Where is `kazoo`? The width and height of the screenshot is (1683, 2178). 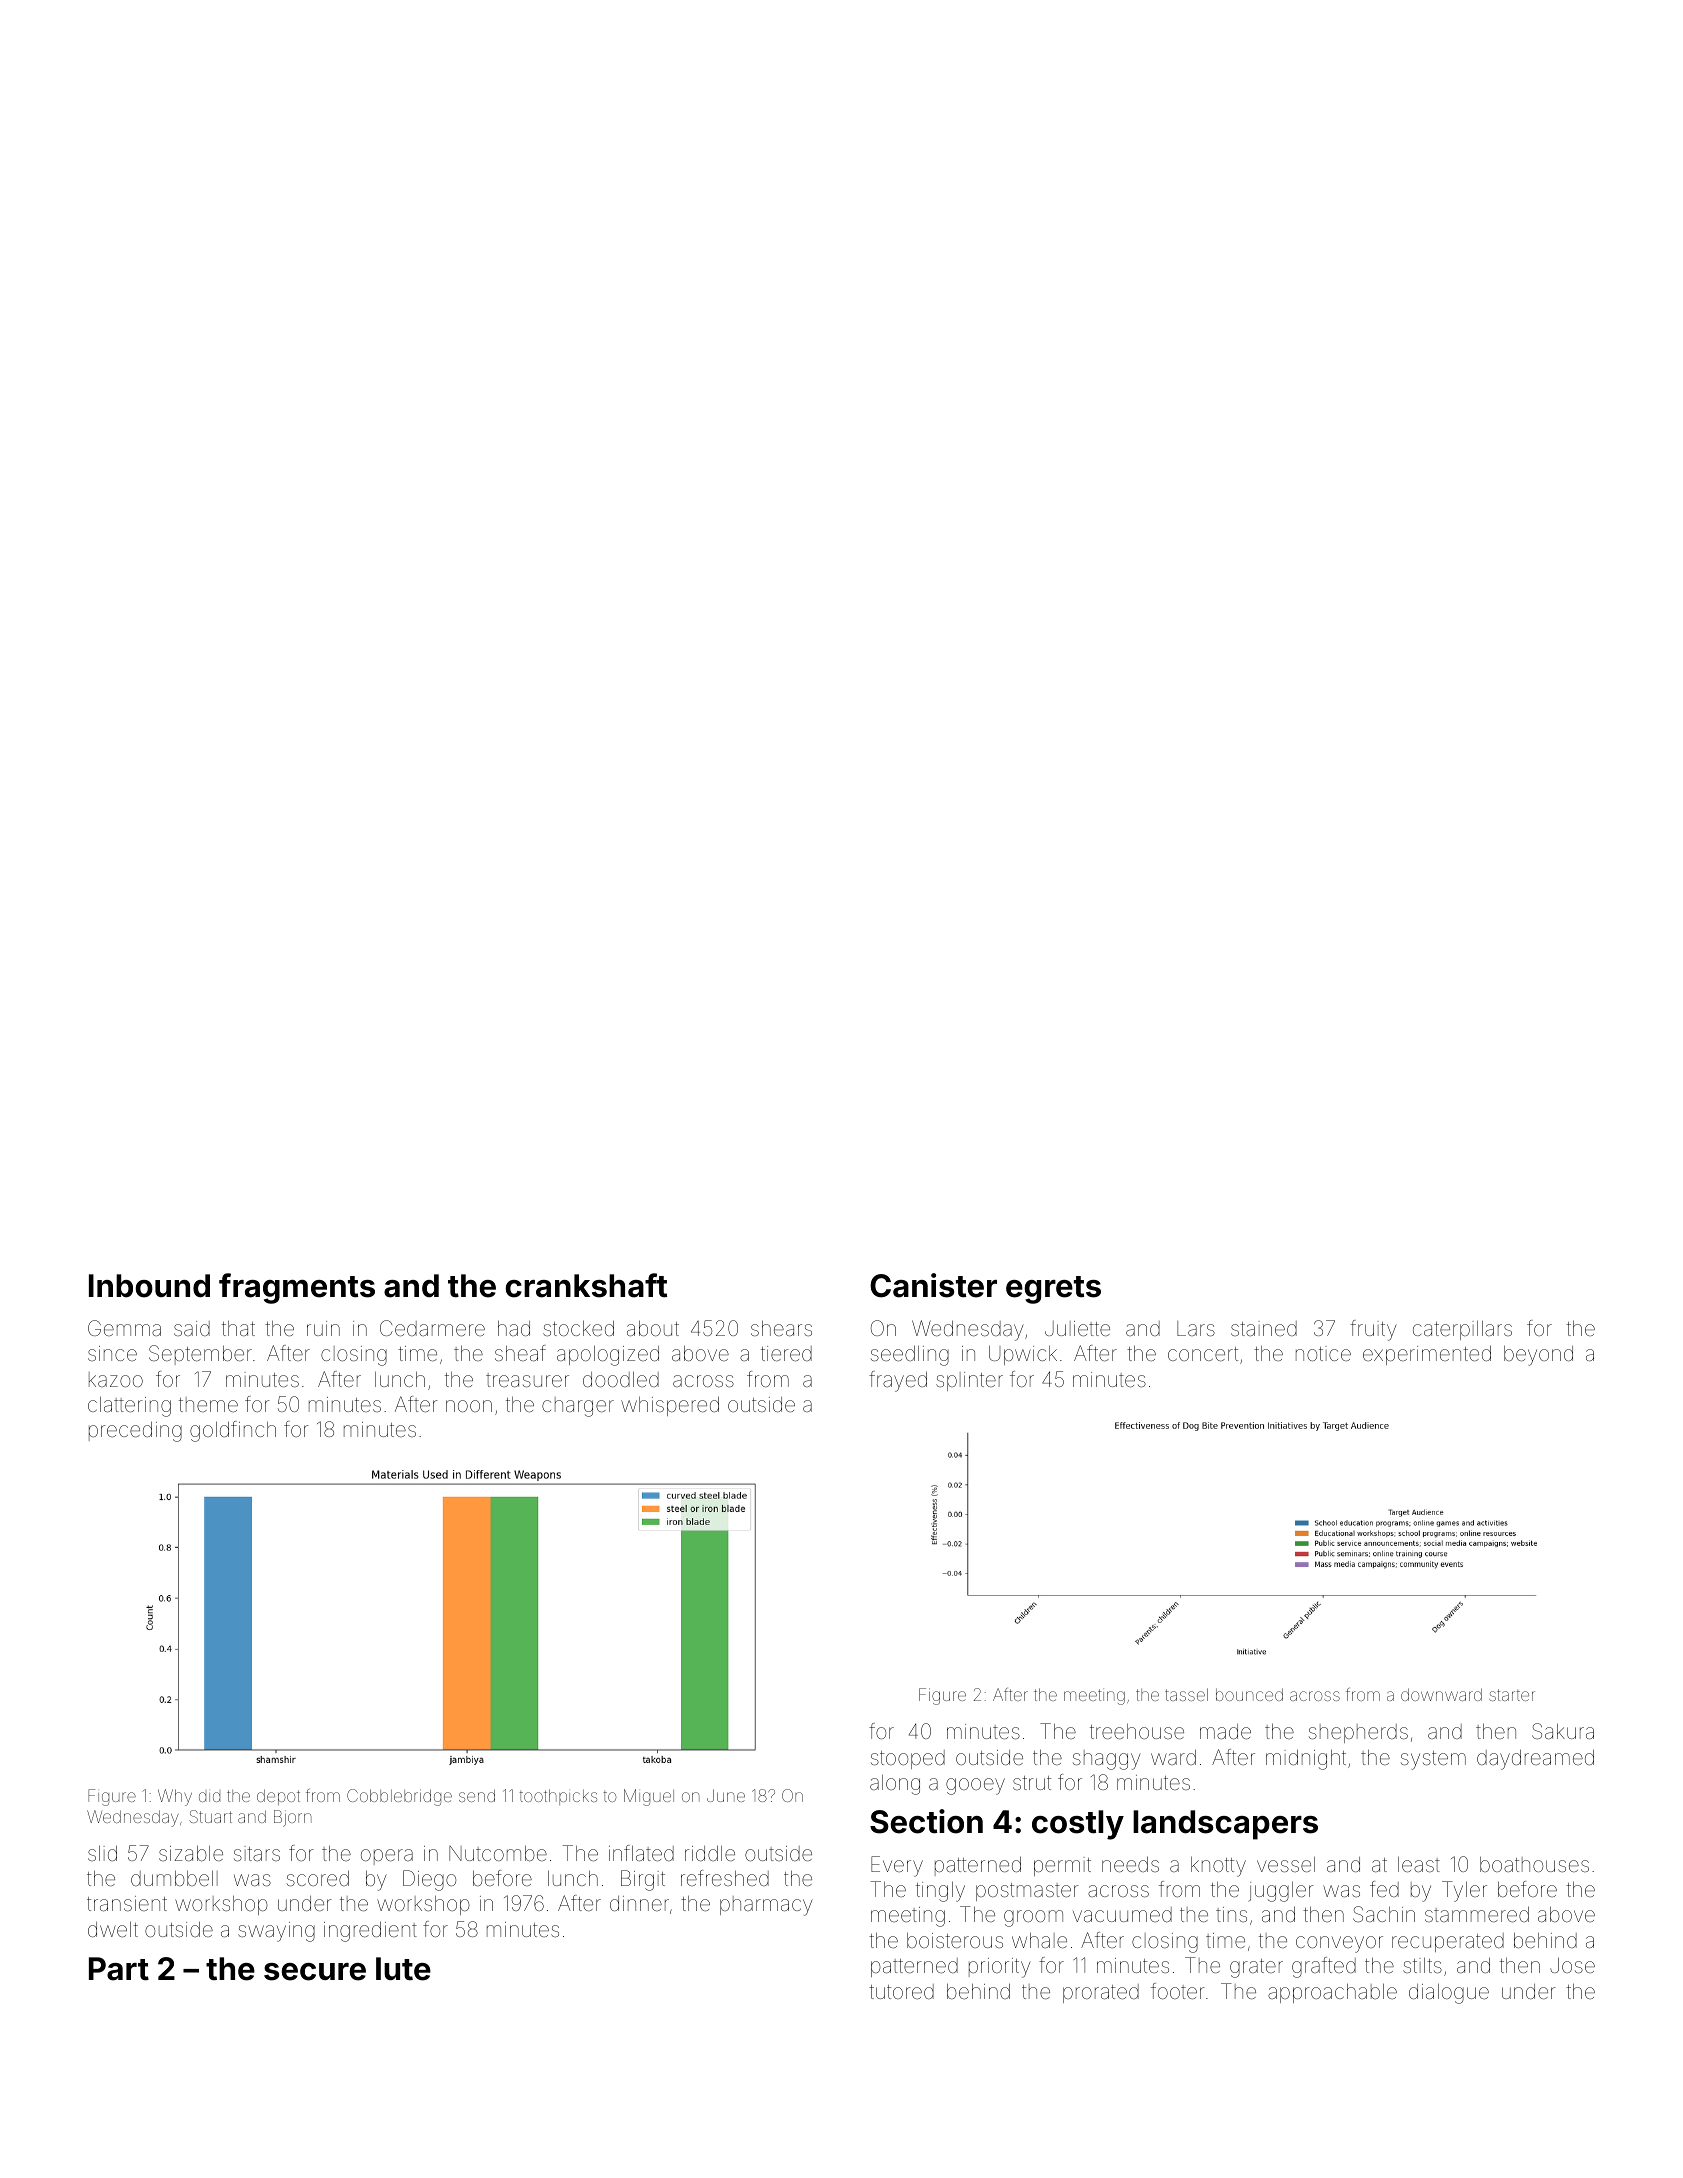 kazoo is located at coordinates (116, 1379).
